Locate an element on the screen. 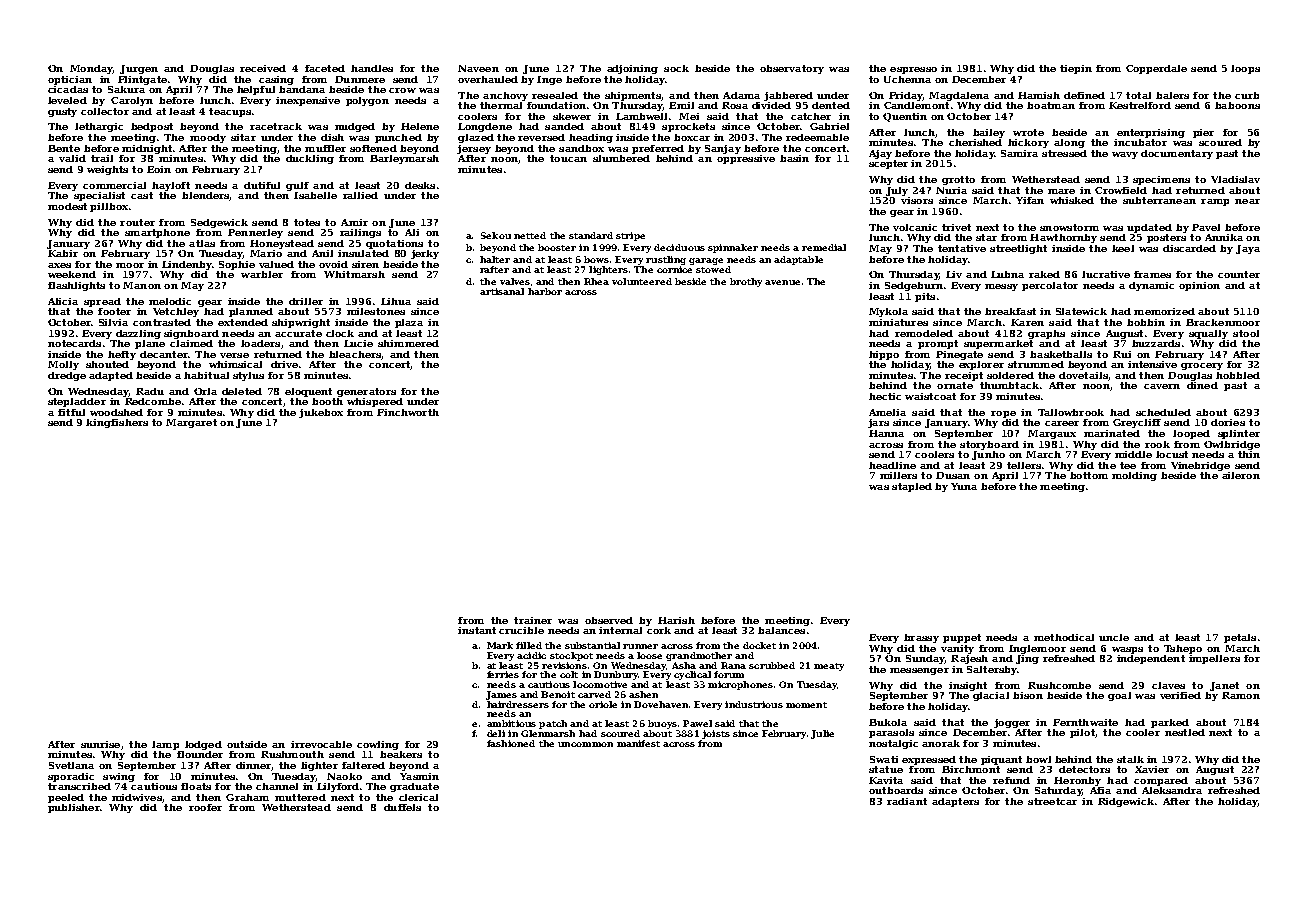 The image size is (1308, 924). jukebox is located at coordinates (321, 413).
